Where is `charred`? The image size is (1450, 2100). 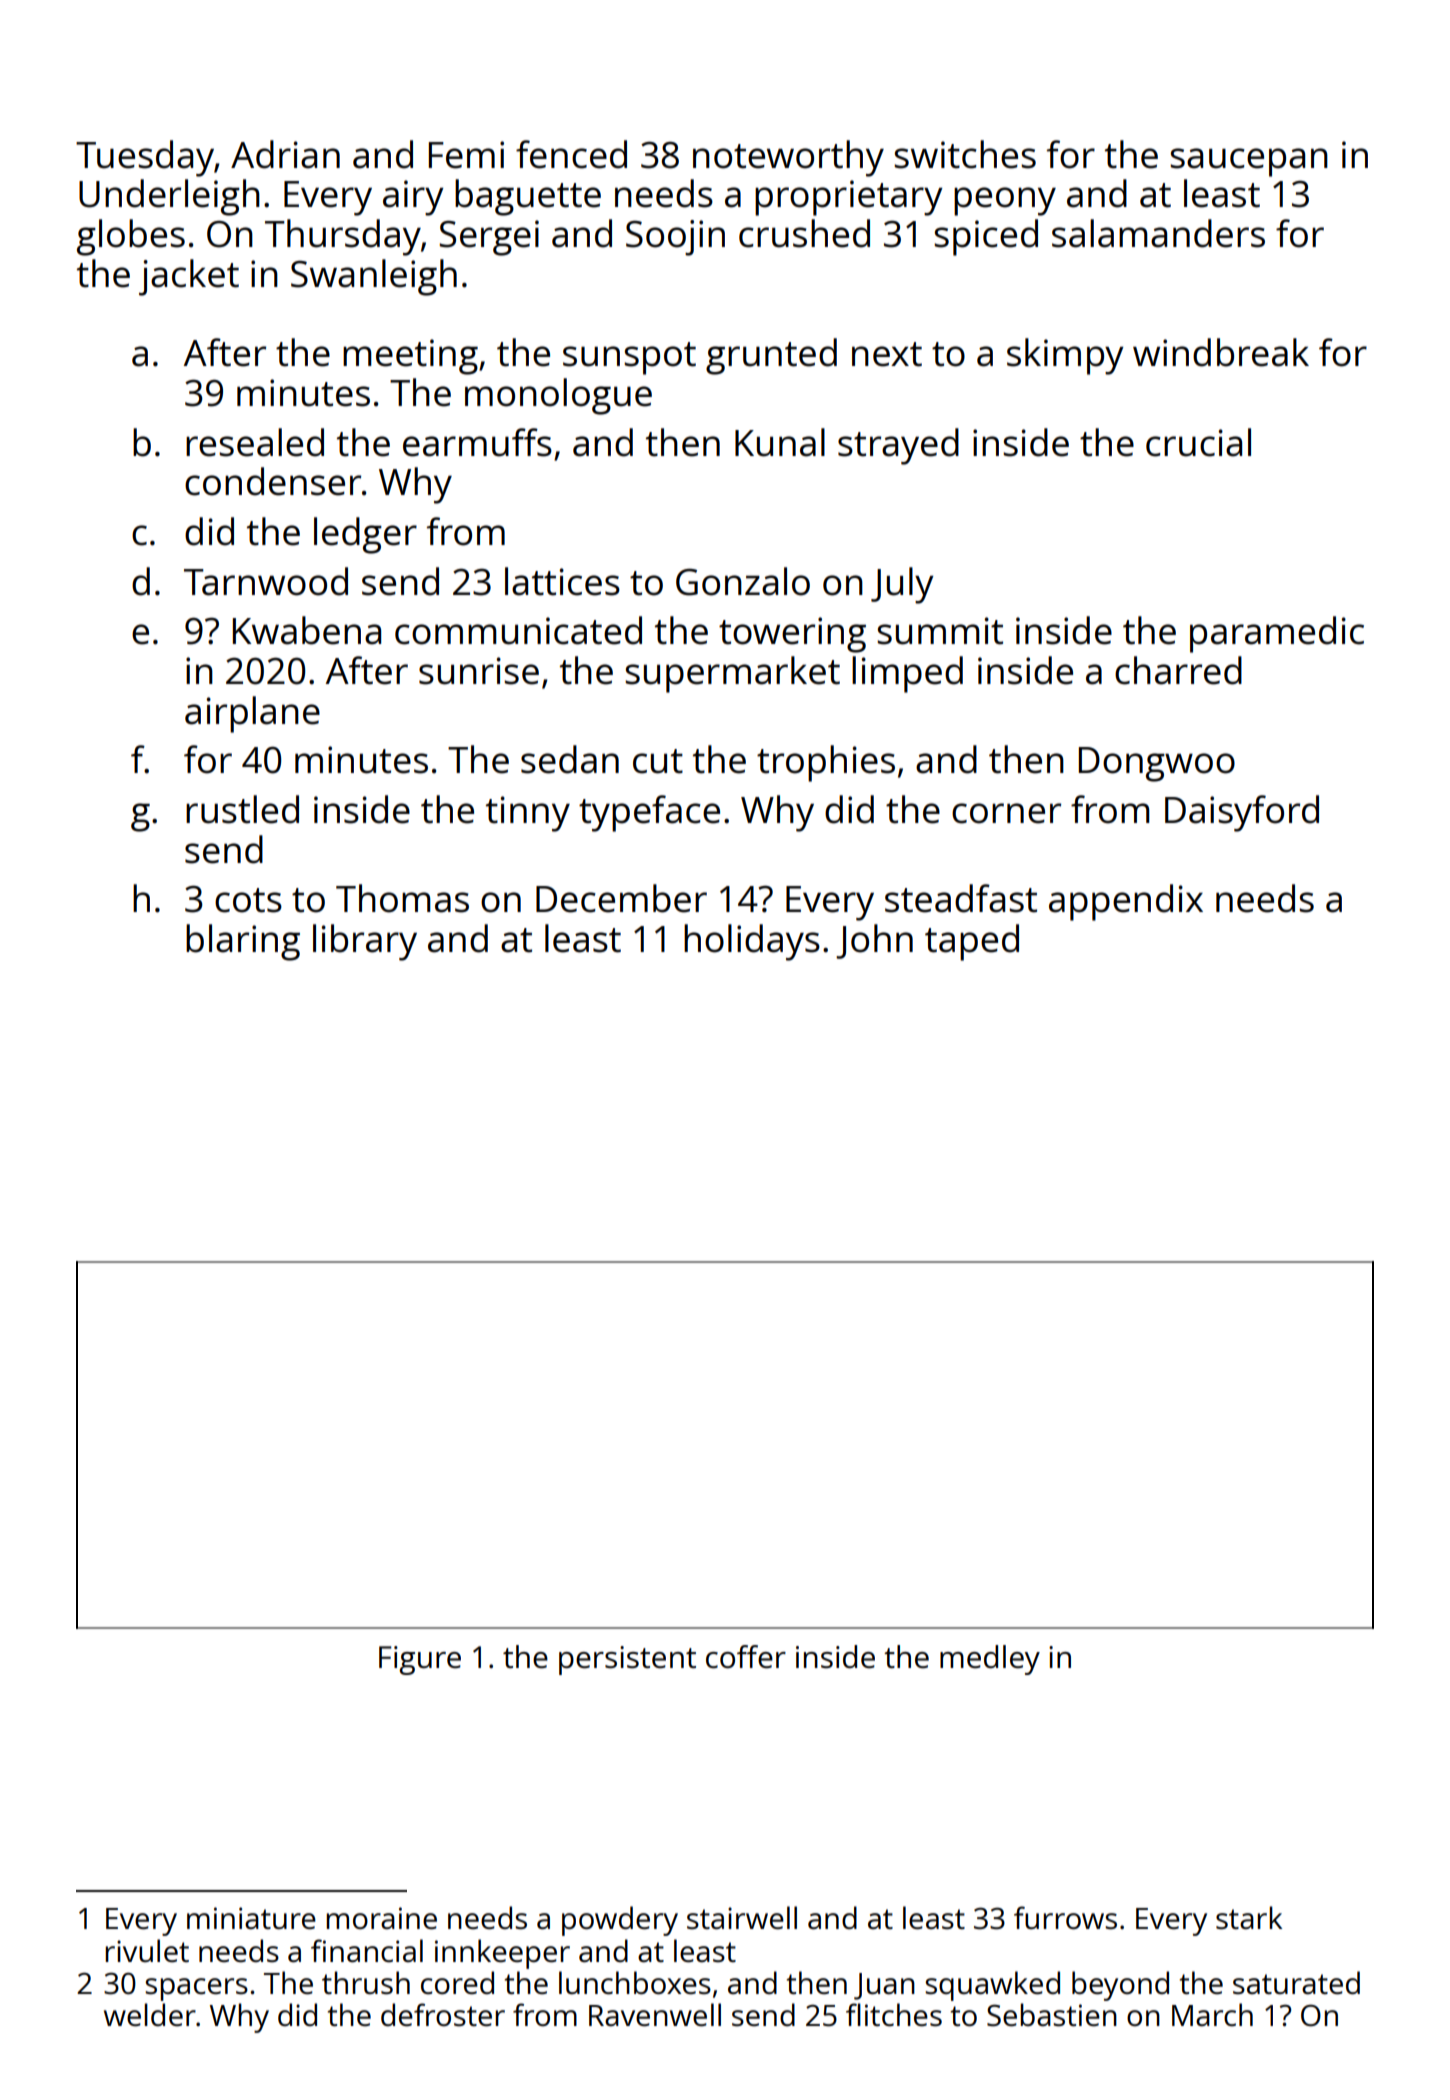
charred is located at coordinates (1178, 670).
